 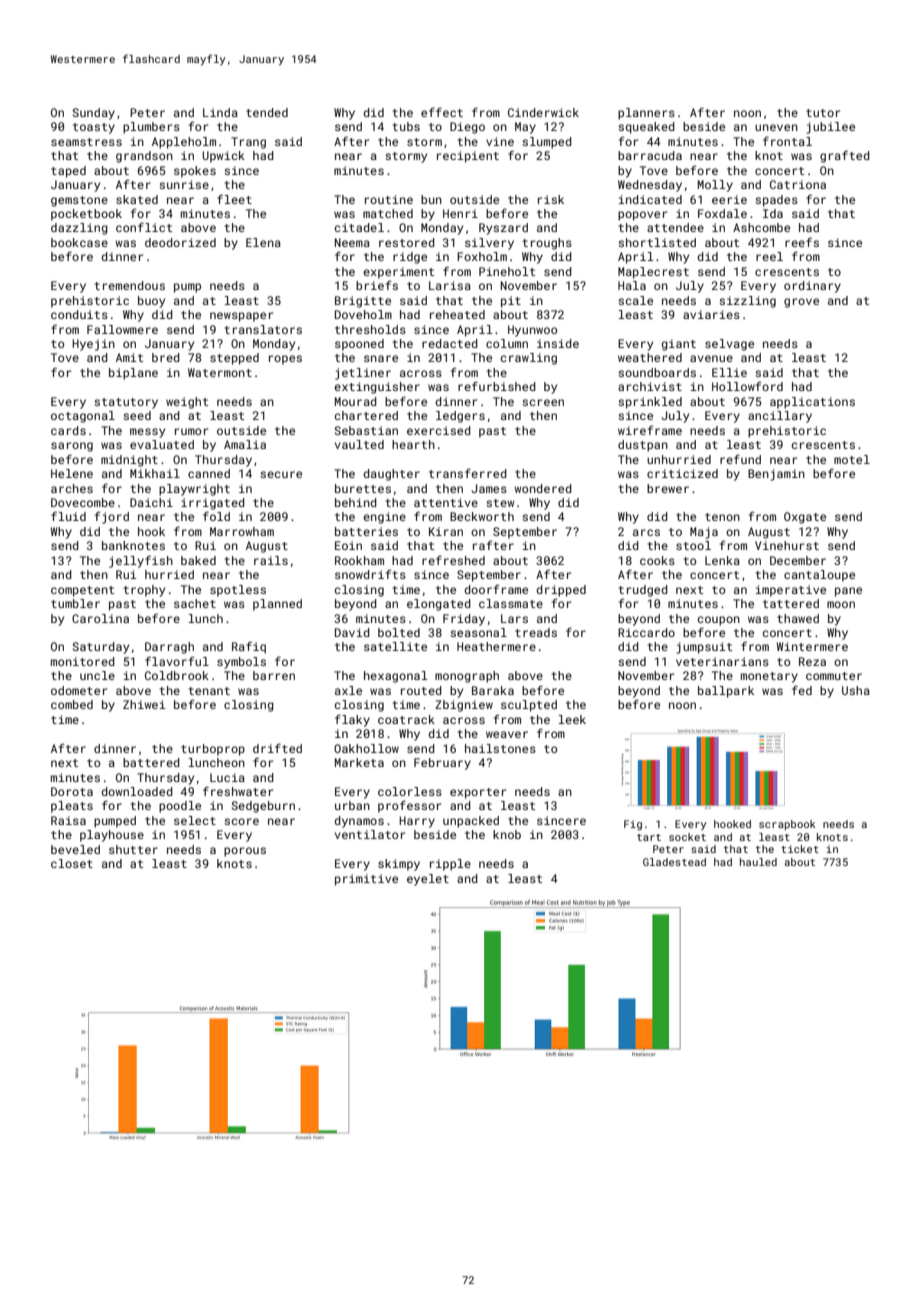 What do you see at coordinates (151, 302) in the screenshot?
I see `buoy` at bounding box center [151, 302].
